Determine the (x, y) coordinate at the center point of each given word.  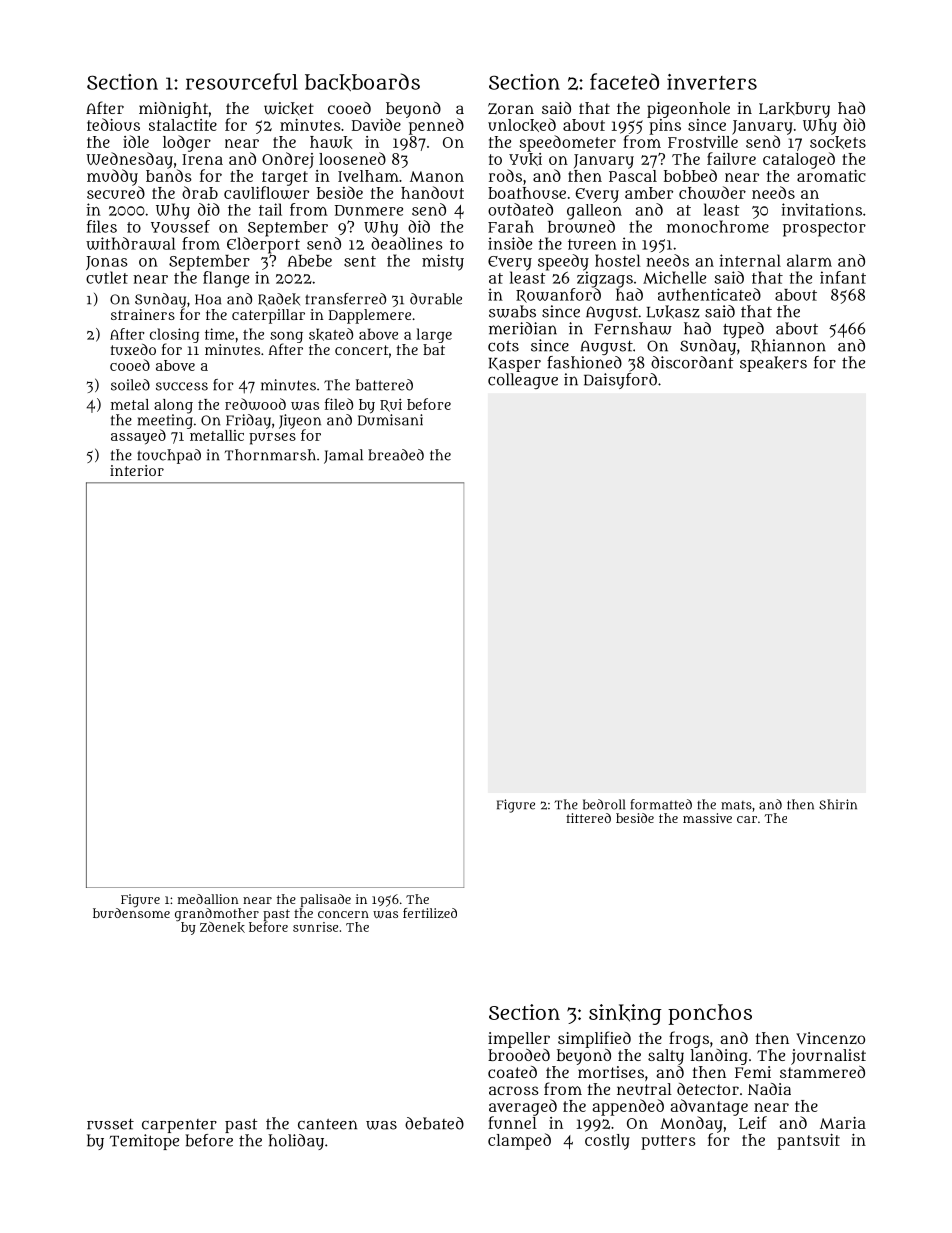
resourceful (242, 81)
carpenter (179, 1126)
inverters (712, 82)
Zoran (511, 108)
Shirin (838, 804)
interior (137, 470)
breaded (396, 455)
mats (736, 805)
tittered (588, 818)
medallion (208, 899)
